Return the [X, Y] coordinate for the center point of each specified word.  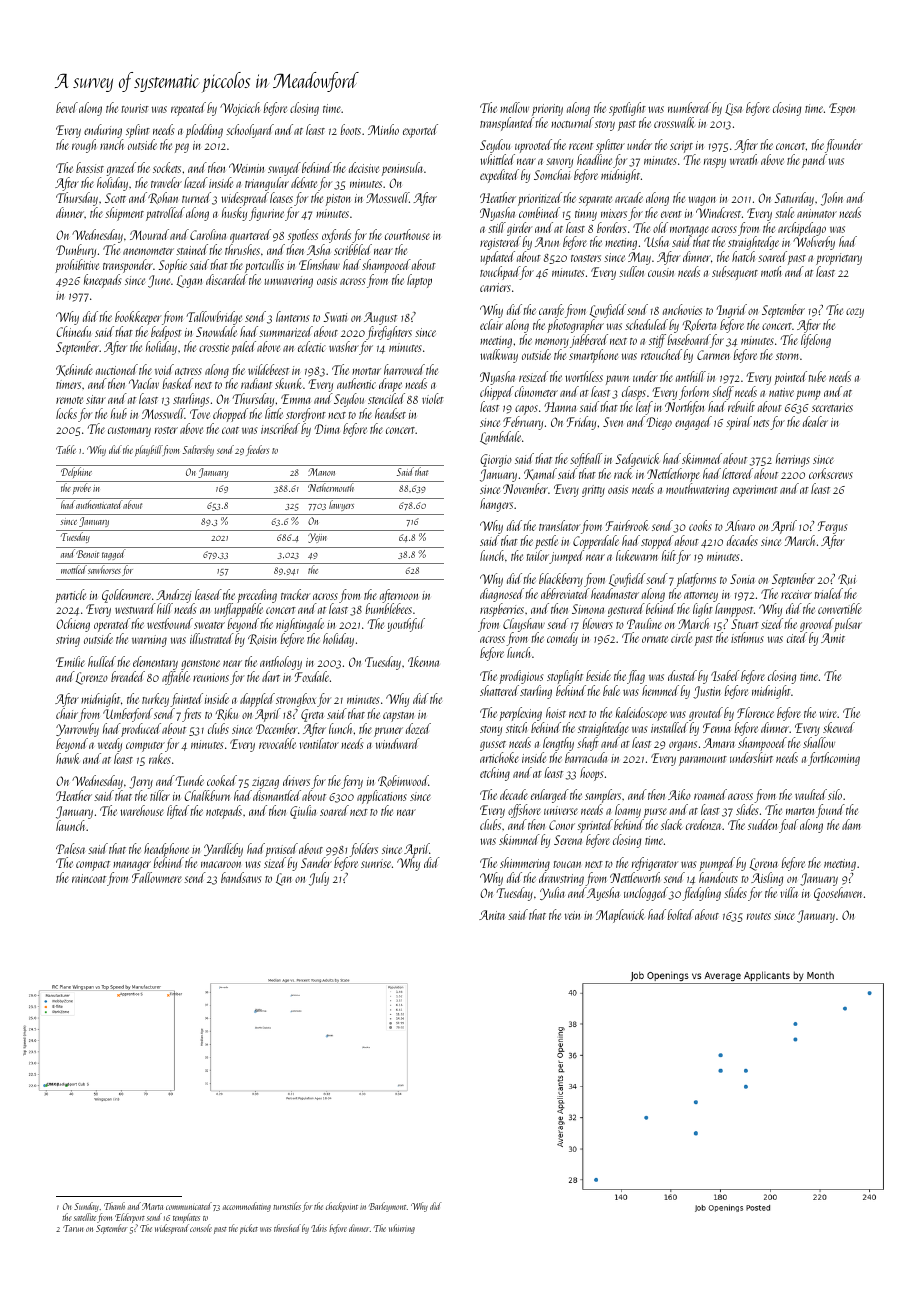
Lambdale [500, 438]
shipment [124, 214]
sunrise [376, 863]
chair [67, 715]
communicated [189, 1206]
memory [552, 343]
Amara [719, 743]
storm [787, 356]
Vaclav [144, 383]
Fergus [832, 527]
